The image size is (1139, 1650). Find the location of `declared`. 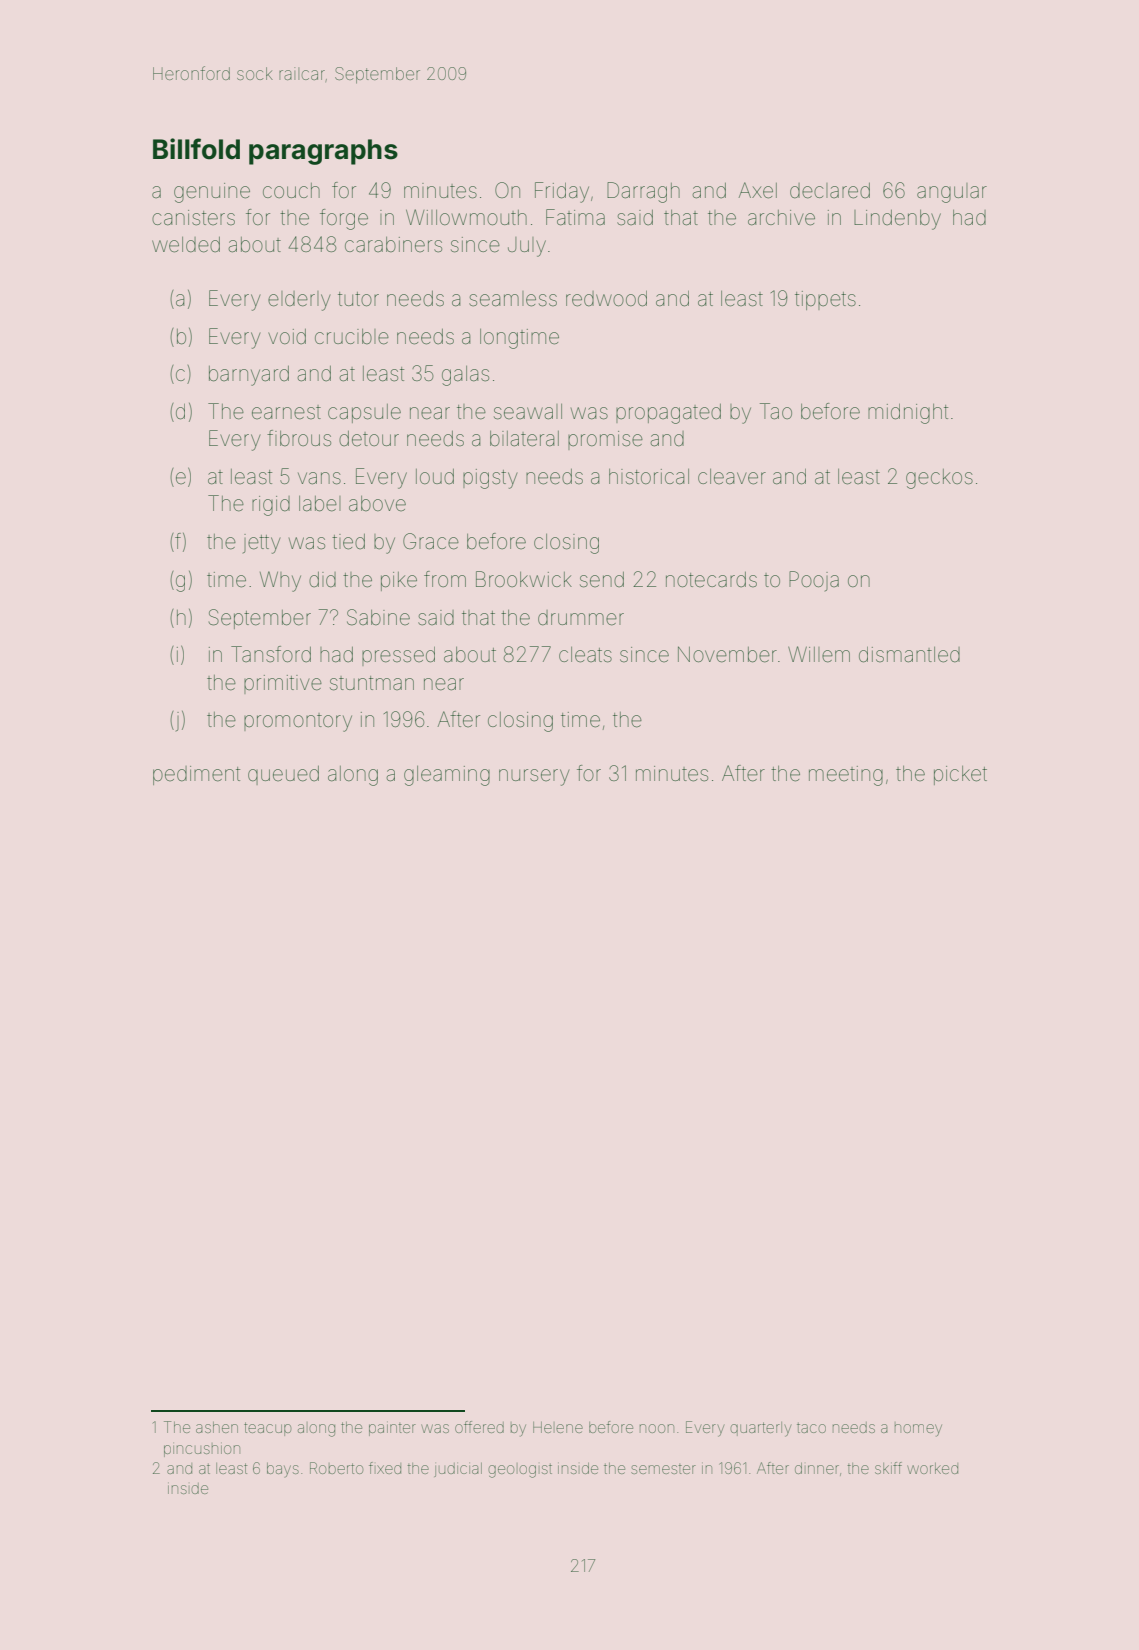

declared is located at coordinates (830, 191).
